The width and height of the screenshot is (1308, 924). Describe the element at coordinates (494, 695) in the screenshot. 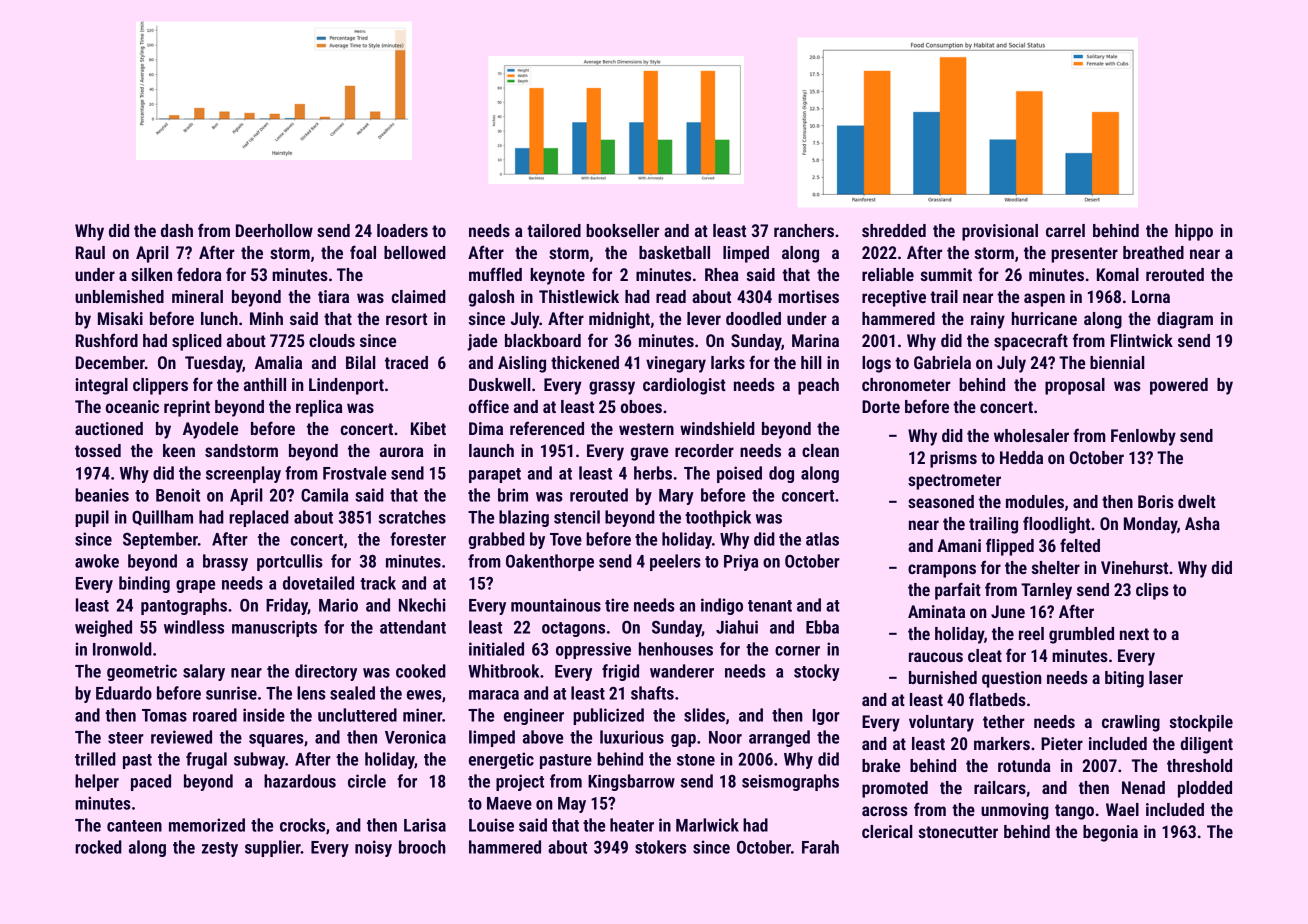

I see `maraca` at that location.
